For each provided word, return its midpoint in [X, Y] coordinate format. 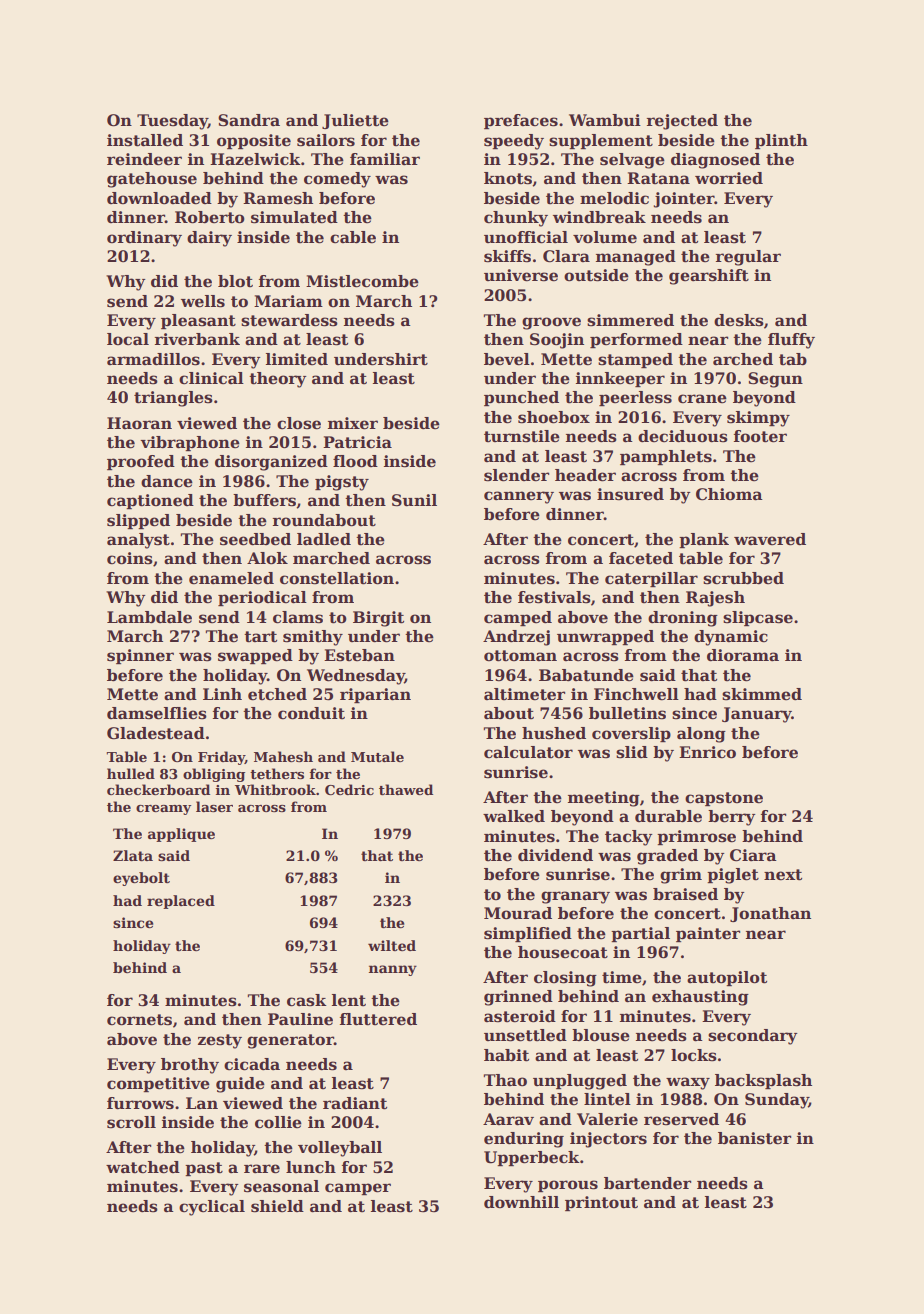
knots [508, 178]
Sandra [249, 120]
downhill [521, 1202]
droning [683, 619]
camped [518, 618]
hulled [131, 773]
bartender [647, 1183]
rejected [682, 122]
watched [143, 1167]
